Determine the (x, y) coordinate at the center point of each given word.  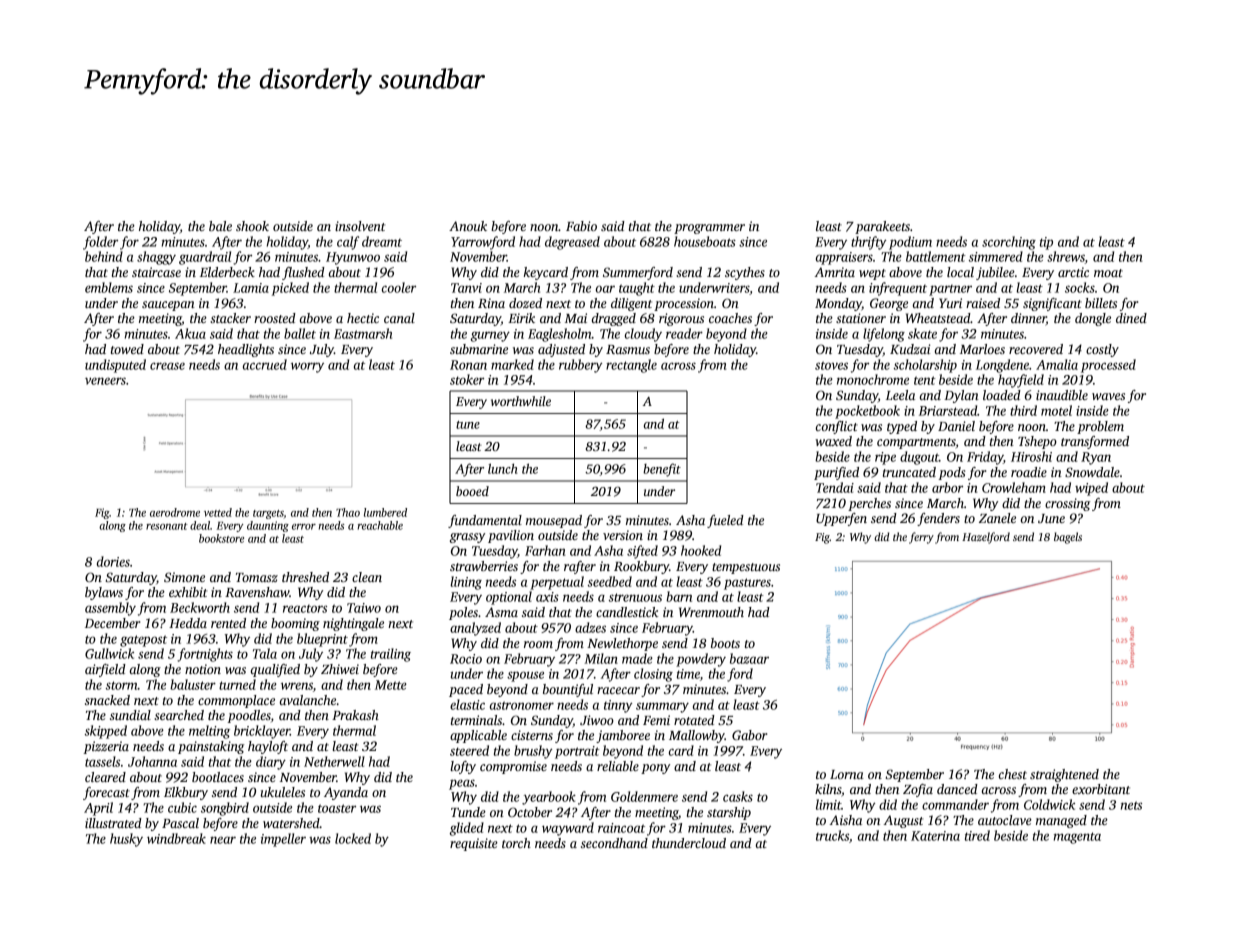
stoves (831, 365)
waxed (833, 441)
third (1023, 410)
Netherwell (334, 761)
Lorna (847, 774)
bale (220, 226)
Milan (601, 658)
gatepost (143, 641)
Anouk (468, 226)
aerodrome (175, 512)
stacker (230, 318)
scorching (1009, 243)
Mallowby (697, 736)
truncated (909, 472)
